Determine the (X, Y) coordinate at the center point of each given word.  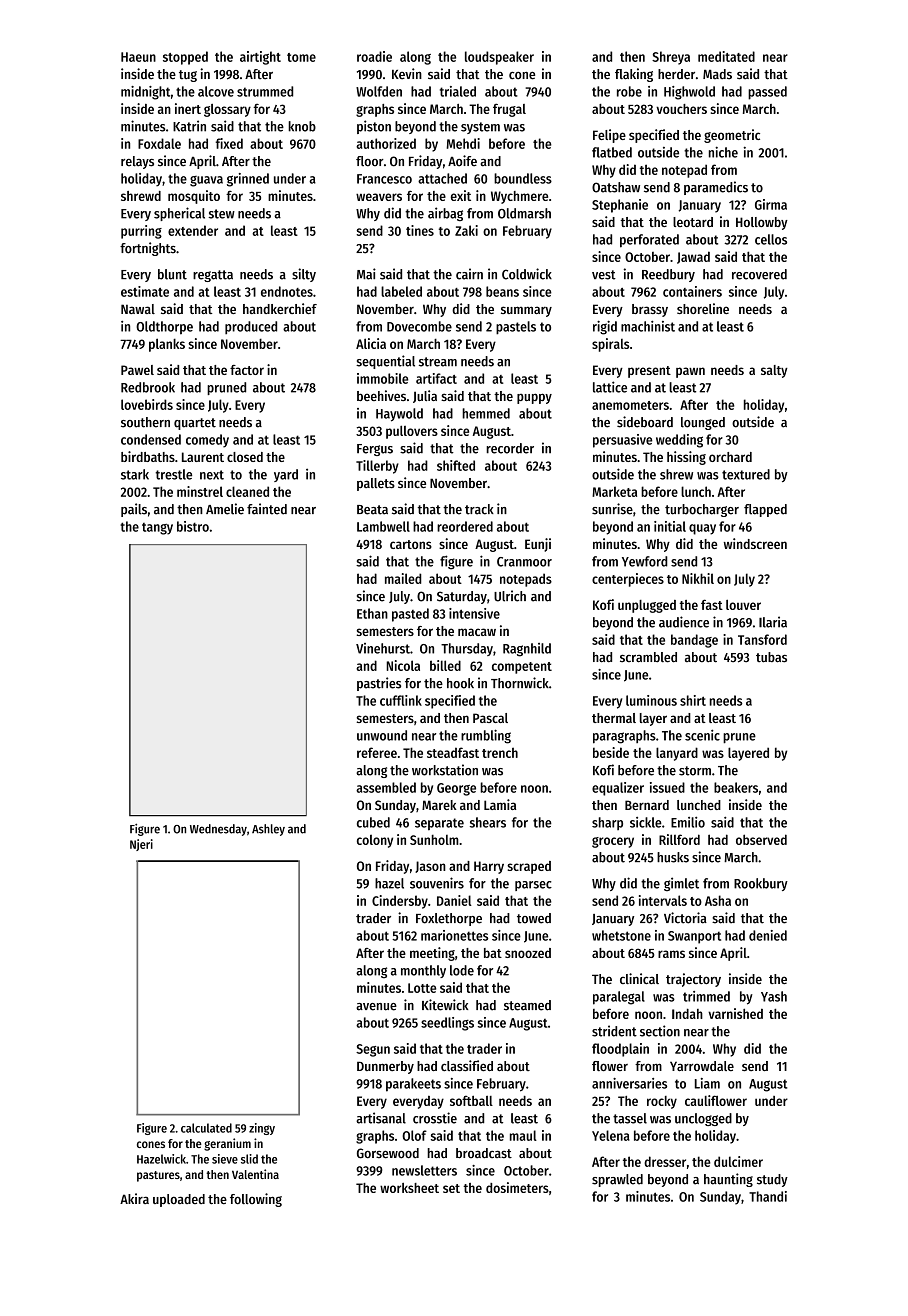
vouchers (681, 109)
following (256, 1200)
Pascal (490, 718)
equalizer (618, 789)
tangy (157, 529)
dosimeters (517, 1187)
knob (302, 126)
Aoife (462, 161)
